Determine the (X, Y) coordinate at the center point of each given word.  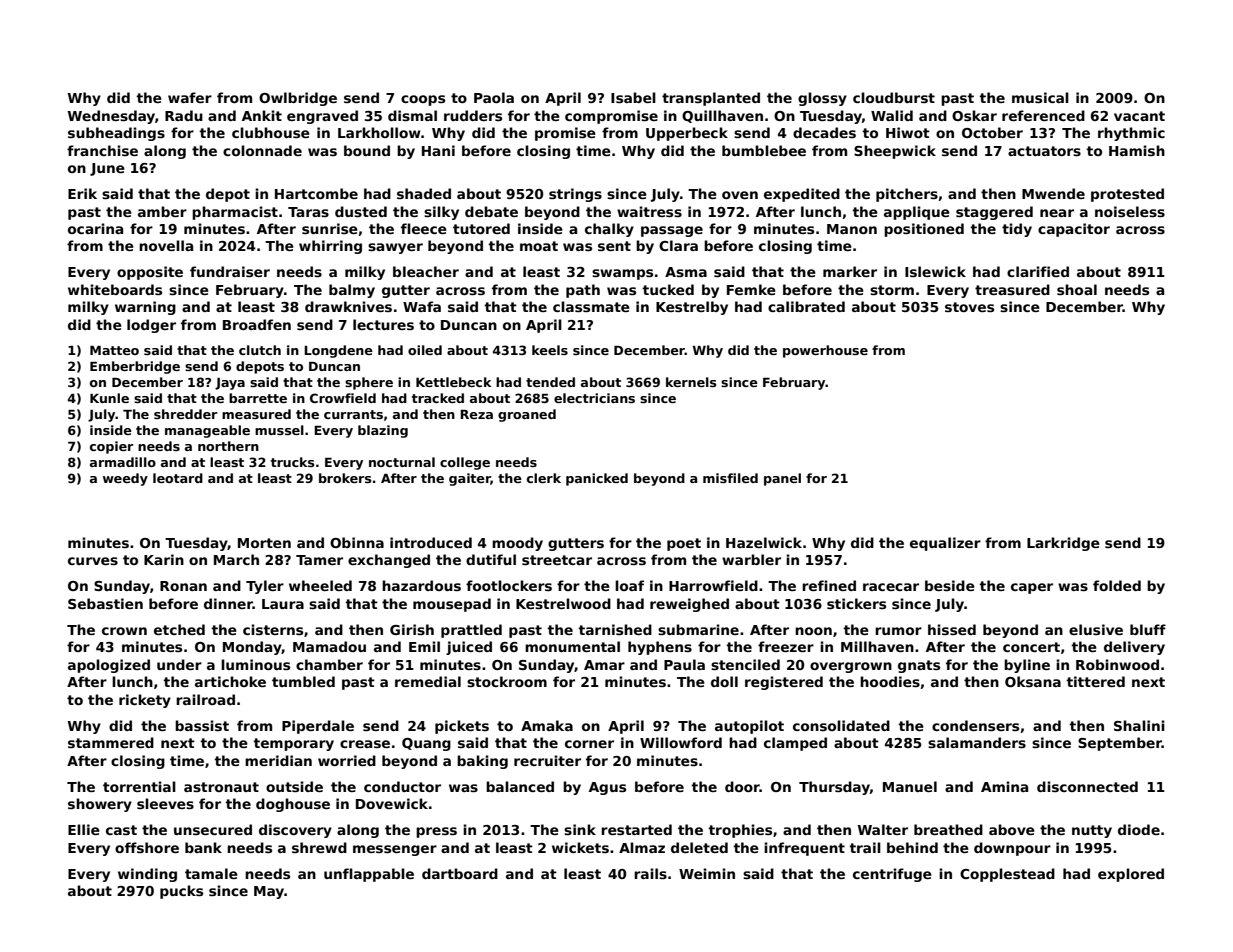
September (1120, 744)
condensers (975, 725)
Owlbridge (298, 99)
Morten (264, 543)
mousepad (452, 605)
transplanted (711, 99)
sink (580, 829)
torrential (139, 786)
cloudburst (894, 97)
